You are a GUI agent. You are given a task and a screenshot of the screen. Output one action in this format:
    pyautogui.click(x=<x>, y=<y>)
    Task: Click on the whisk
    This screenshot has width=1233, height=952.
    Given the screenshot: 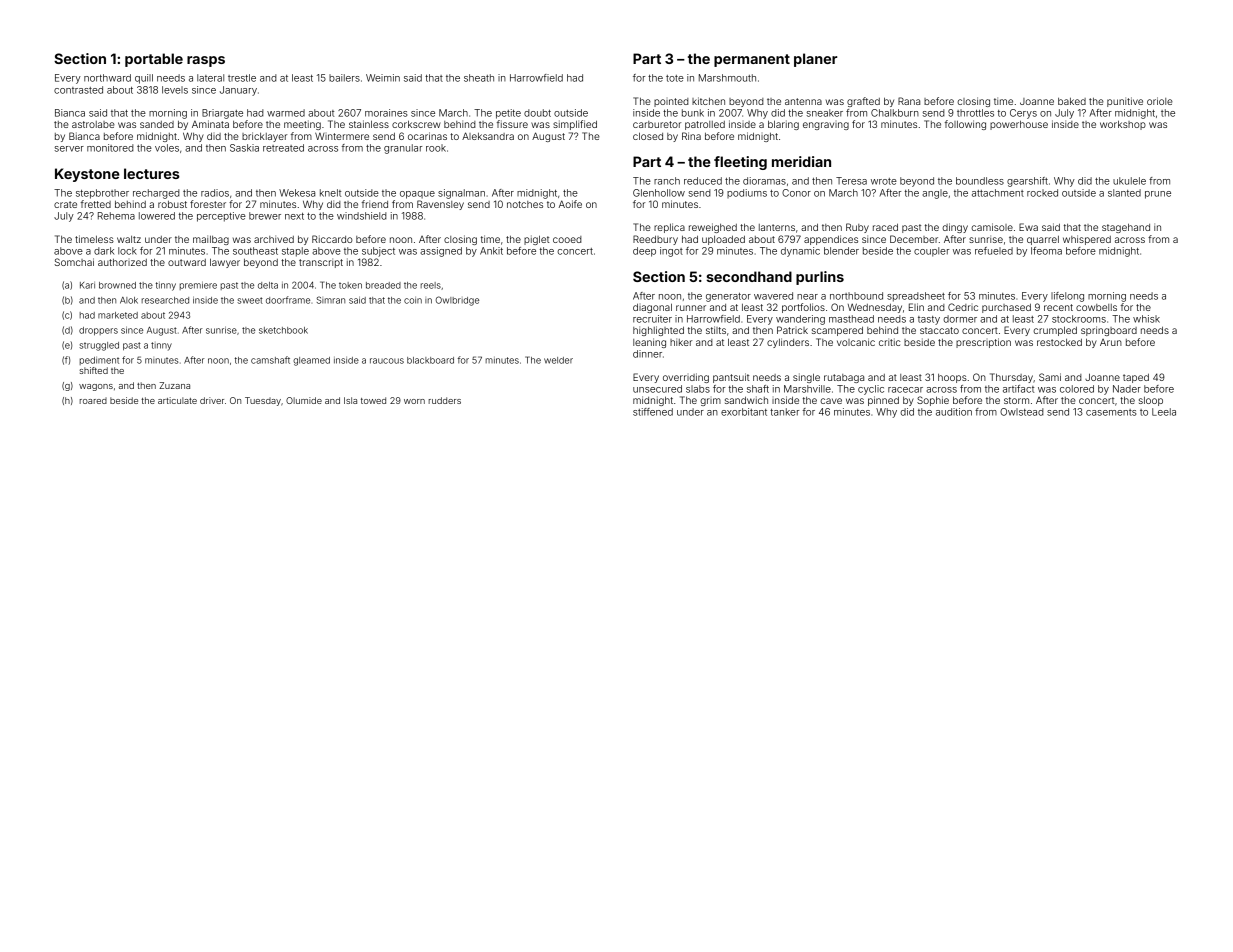 What is the action you would take?
    pyautogui.click(x=1146, y=319)
